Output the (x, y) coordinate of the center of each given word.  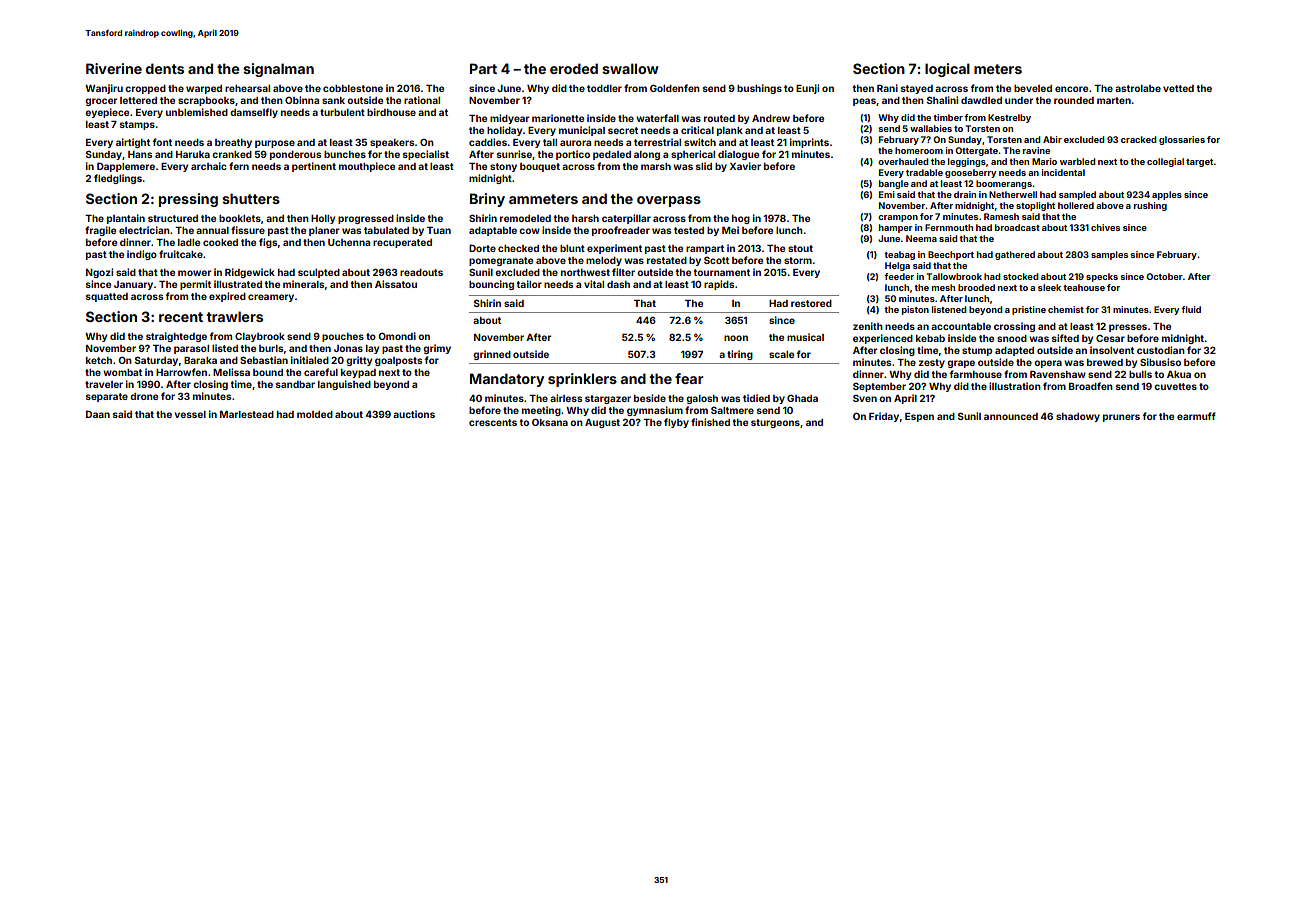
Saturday (156, 361)
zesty (932, 363)
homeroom (919, 150)
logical (947, 70)
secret (623, 130)
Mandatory (507, 380)
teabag (899, 255)
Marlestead (247, 414)
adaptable (493, 231)
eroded (574, 68)
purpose (275, 144)
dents (165, 68)
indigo (142, 255)
